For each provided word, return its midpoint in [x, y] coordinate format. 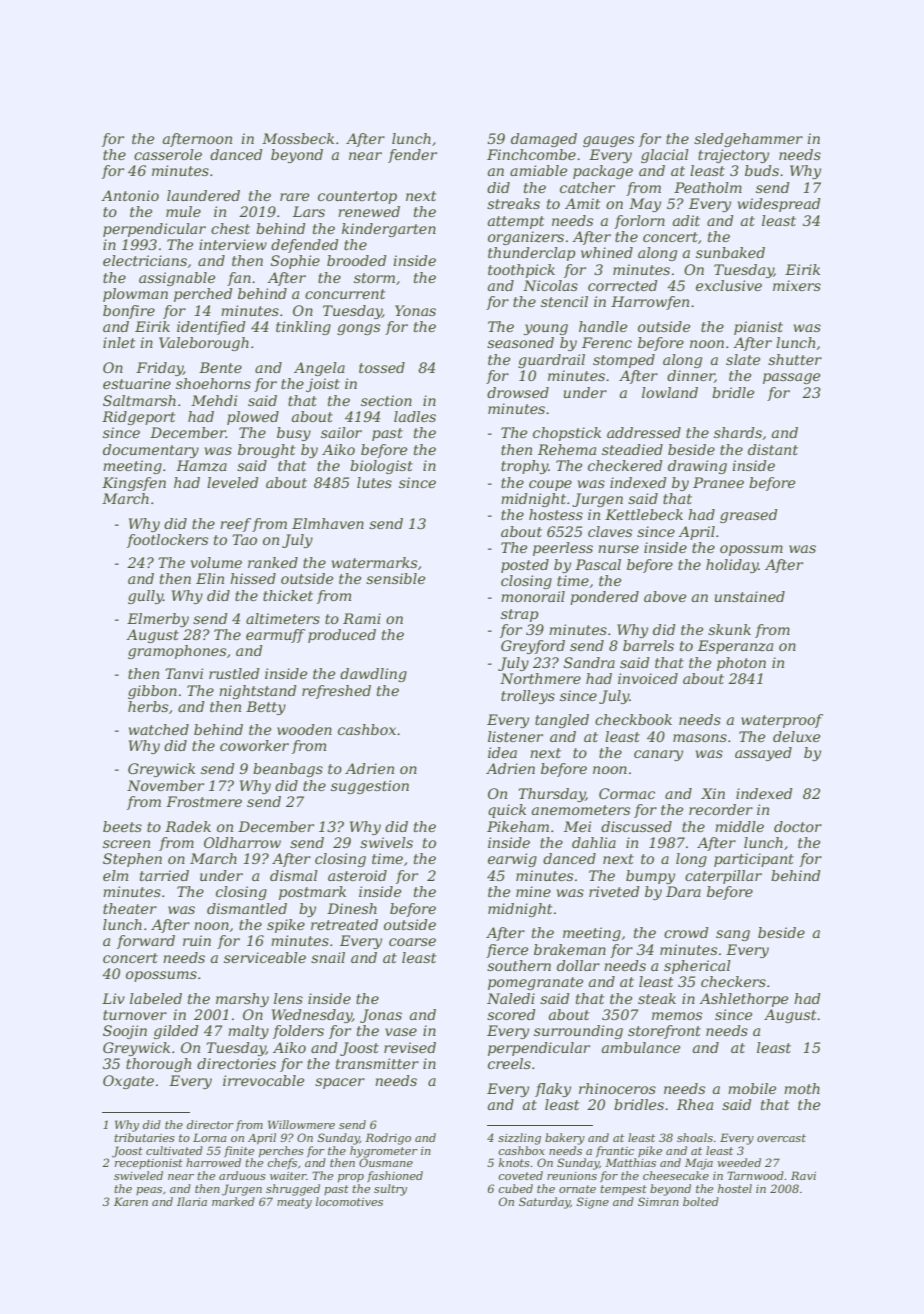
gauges [608, 141]
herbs [148, 706]
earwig [512, 860]
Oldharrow [242, 842]
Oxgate [128, 1082]
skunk [729, 629]
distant [773, 449]
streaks [513, 203]
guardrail [551, 361]
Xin [713, 793]
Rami [362, 618]
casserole [168, 154]
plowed [253, 418]
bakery [565, 1139]
